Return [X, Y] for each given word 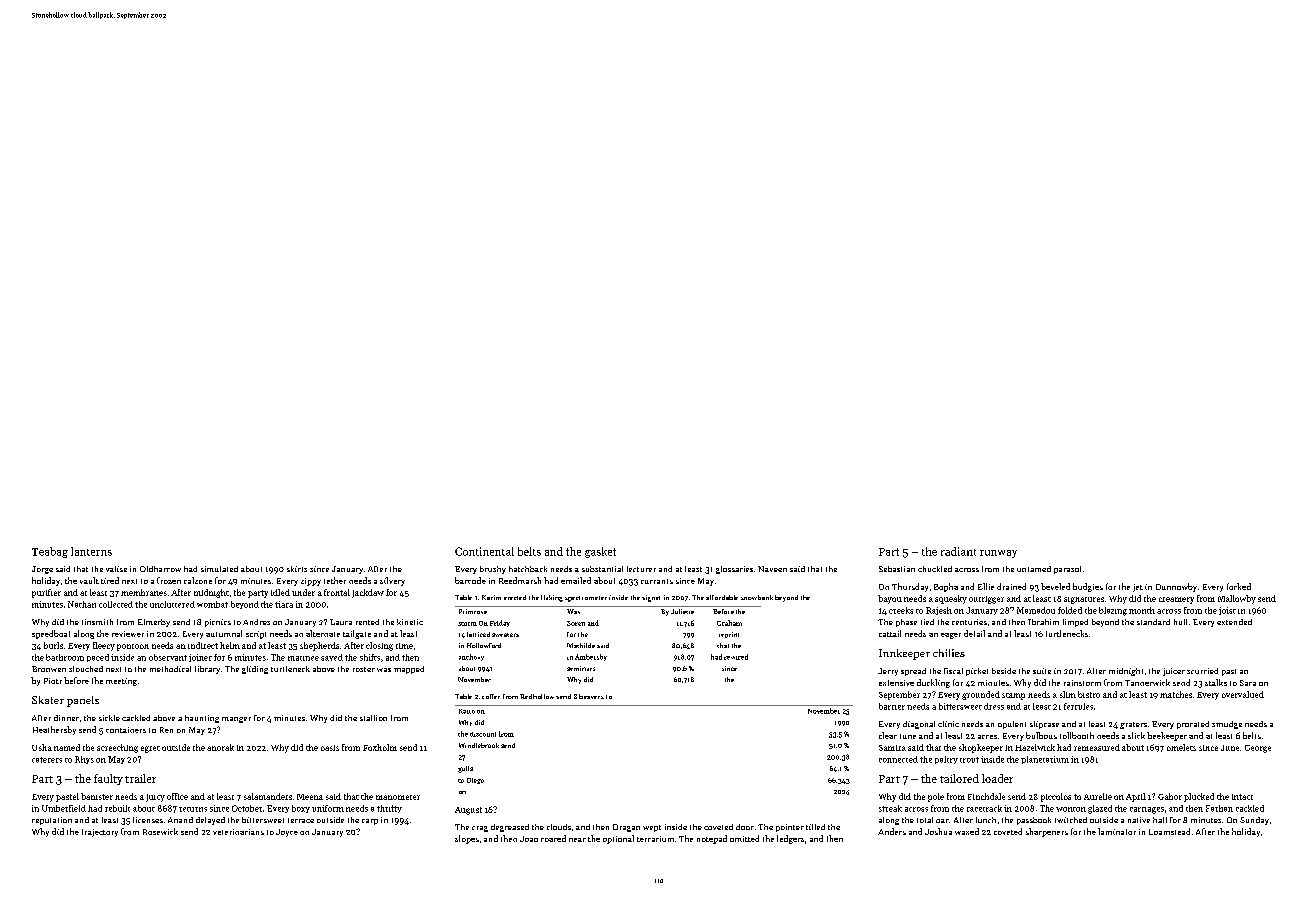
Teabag [50, 552]
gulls [465, 769]
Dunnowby [1176, 587]
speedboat [51, 634]
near [577, 840]
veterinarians [238, 832]
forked [1239, 586]
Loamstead [1169, 831]
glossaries [734, 570]
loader [997, 778]
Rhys [84, 760]
